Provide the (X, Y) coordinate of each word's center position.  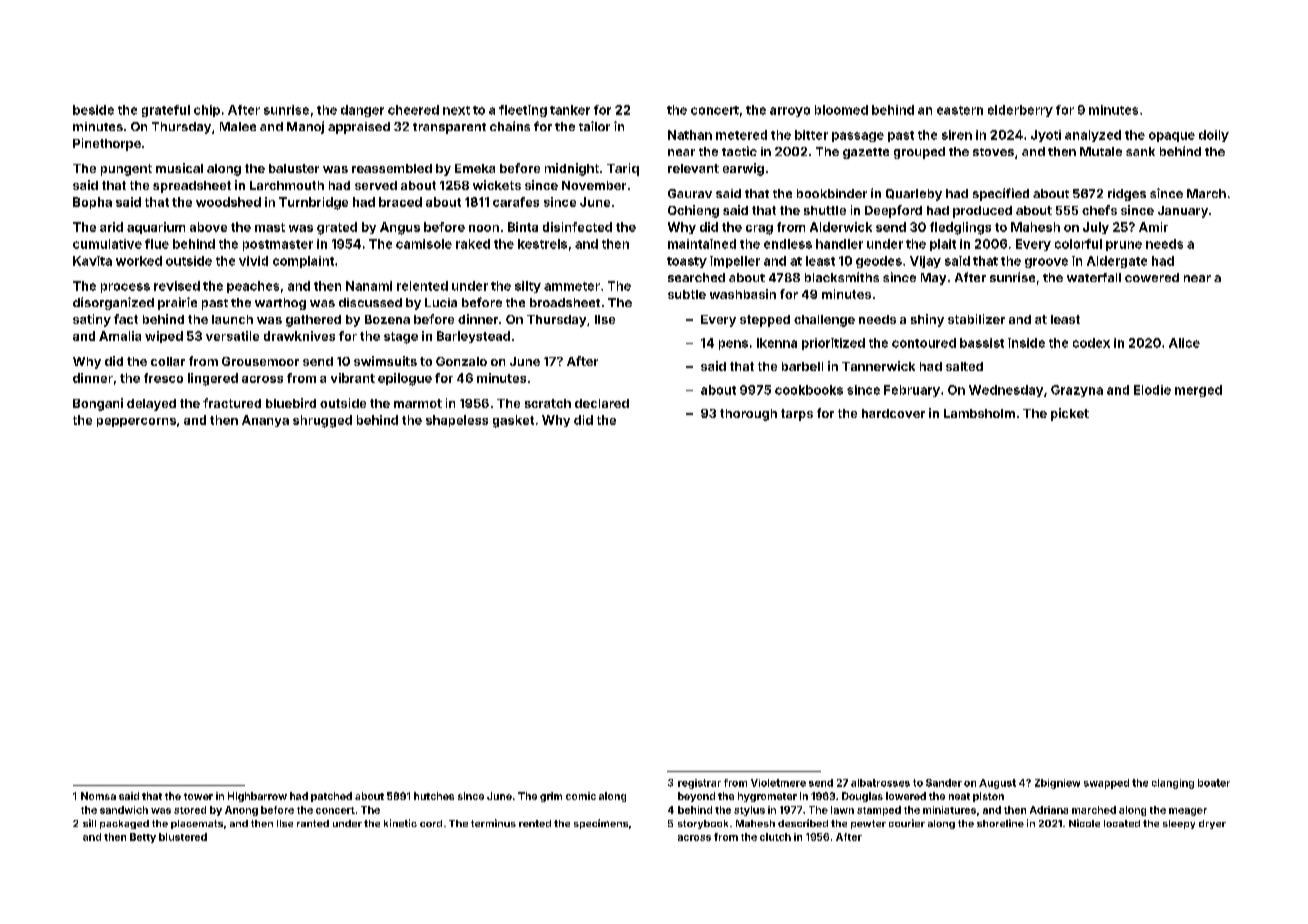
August (997, 784)
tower (198, 796)
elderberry (1020, 111)
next (456, 110)
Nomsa (98, 796)
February (912, 391)
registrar (699, 784)
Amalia (120, 336)
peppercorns (136, 422)
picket (1070, 414)
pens (733, 345)
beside (93, 110)
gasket (513, 421)
